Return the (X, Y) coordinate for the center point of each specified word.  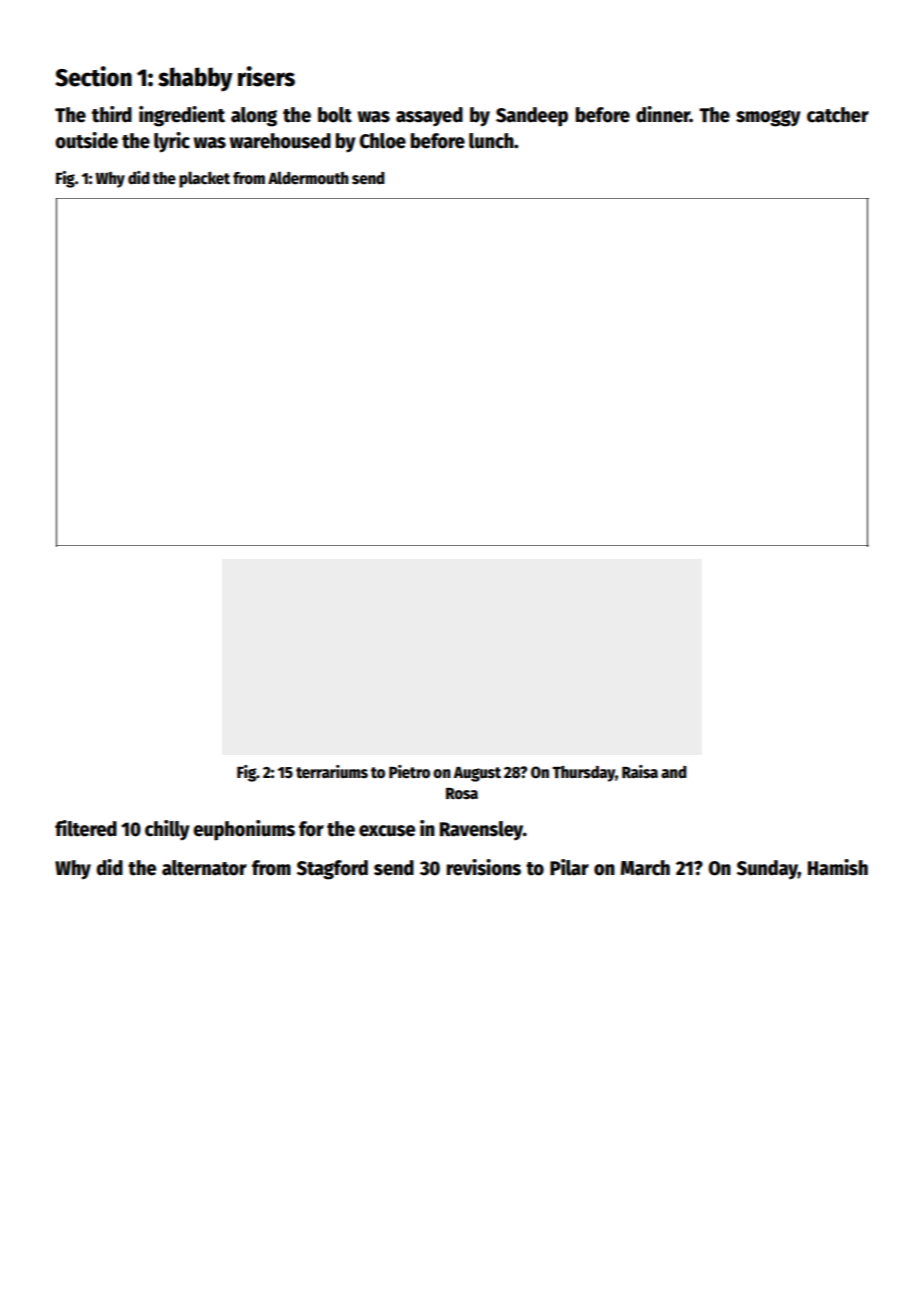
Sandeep (532, 117)
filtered (86, 828)
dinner (663, 114)
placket (204, 179)
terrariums (332, 771)
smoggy (768, 118)
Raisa (640, 772)
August (477, 774)
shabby (195, 79)
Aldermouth (308, 177)
